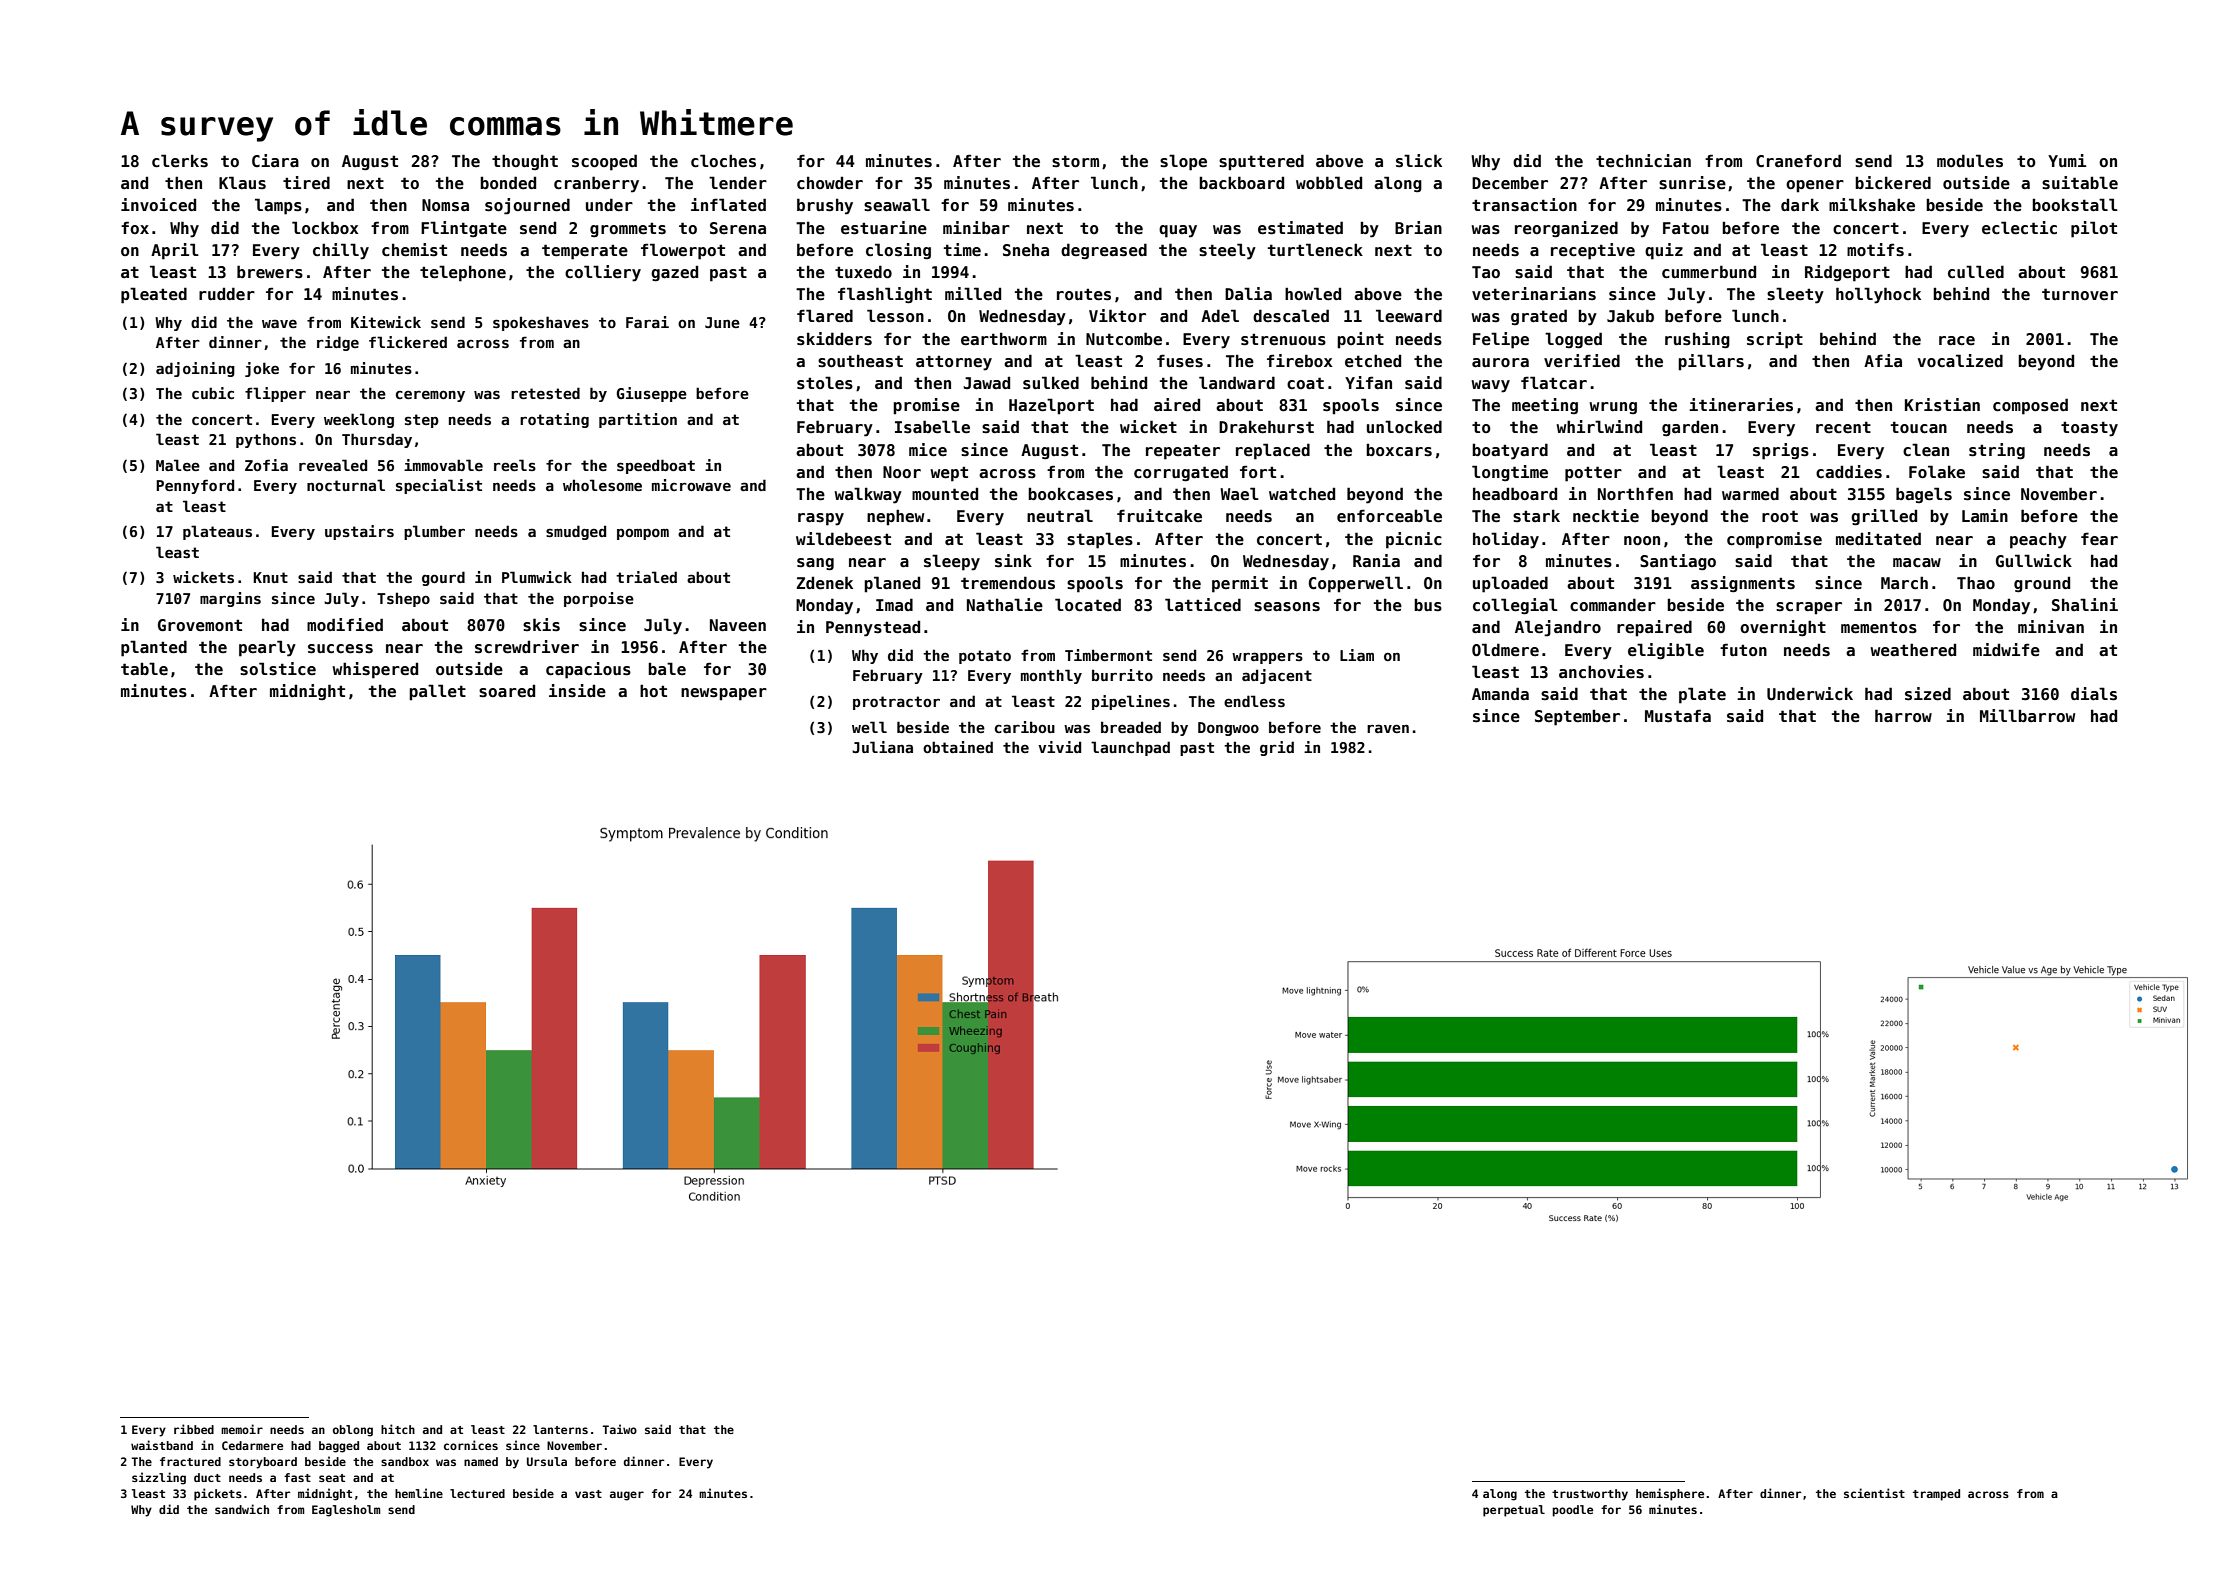 The width and height of the screenshot is (2239, 1583). Describe the element at coordinates (437, 692) in the screenshot. I see `pallet` at that location.
